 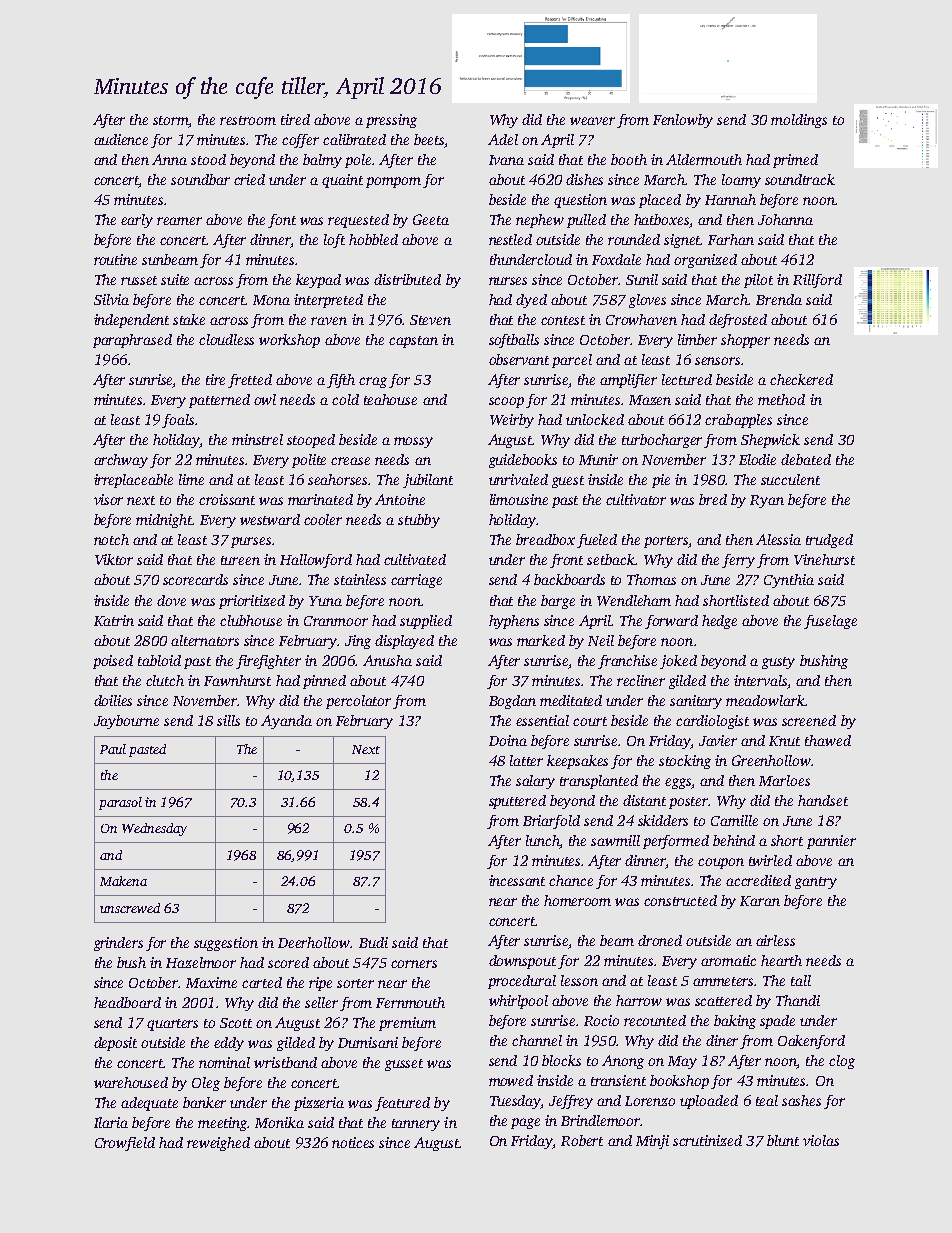 I want to click on carted, so click(x=262, y=982).
